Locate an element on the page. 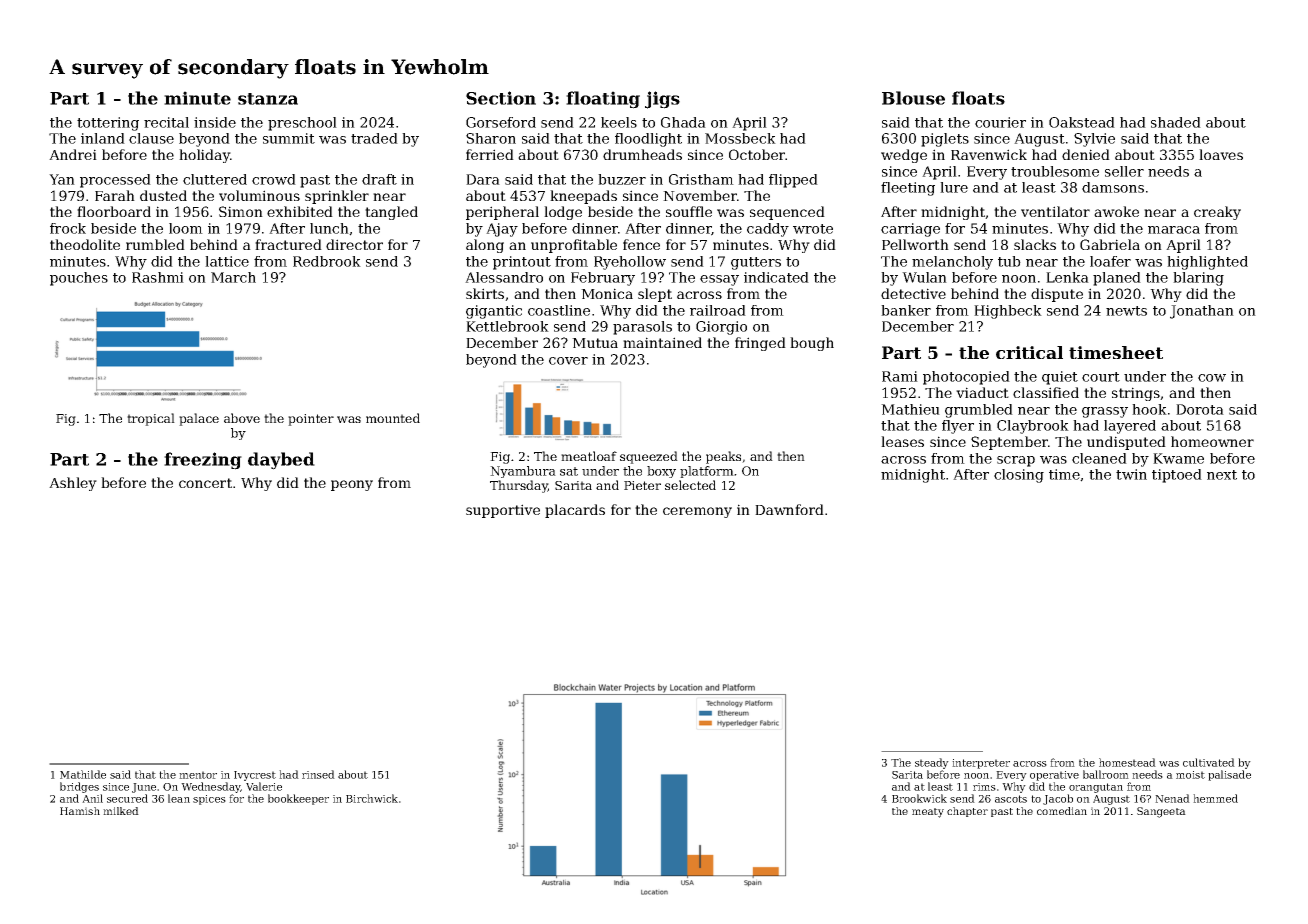 This document has height=924, width=1308. Mathieu is located at coordinates (910, 409).
